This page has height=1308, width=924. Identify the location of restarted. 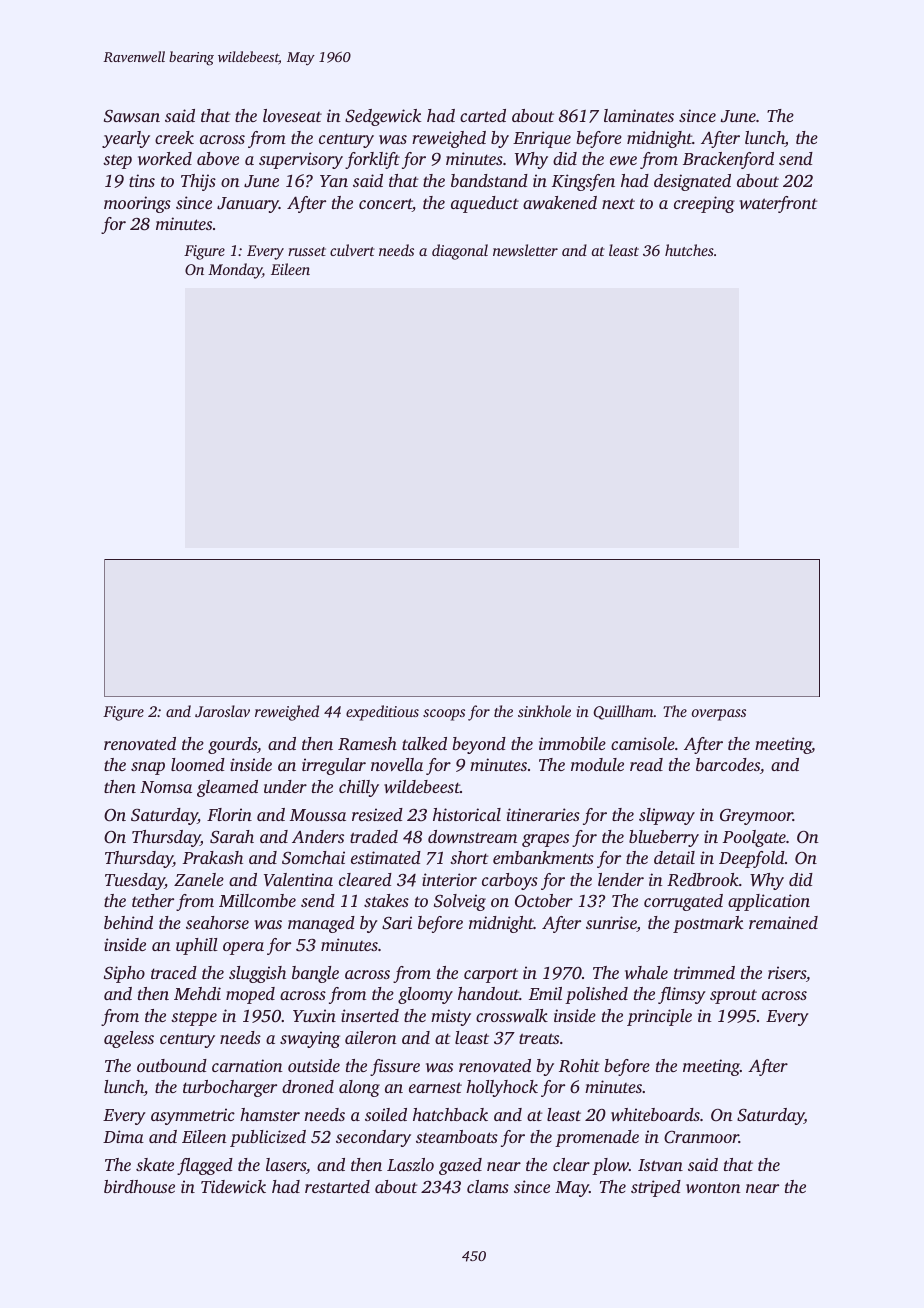
(337, 1186).
